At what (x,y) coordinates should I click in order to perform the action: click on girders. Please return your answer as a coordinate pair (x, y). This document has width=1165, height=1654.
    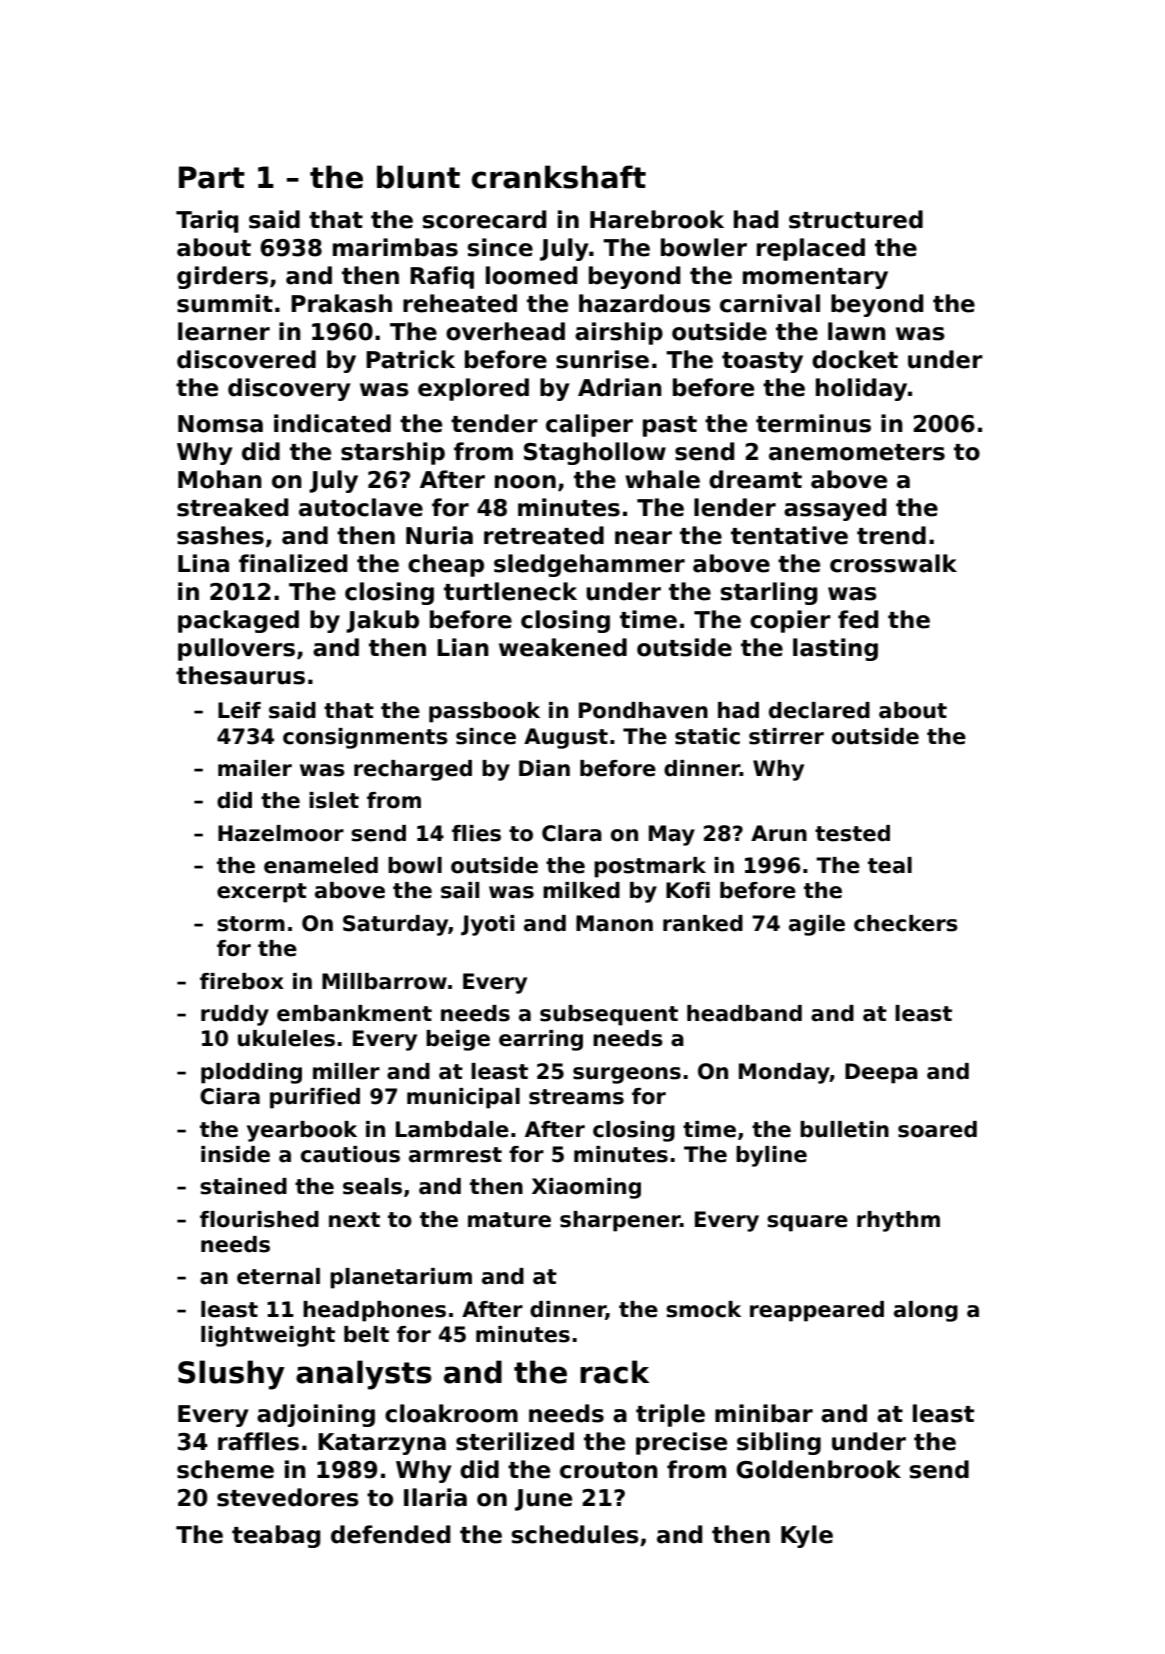
    Looking at the image, I should click on (222, 277).
